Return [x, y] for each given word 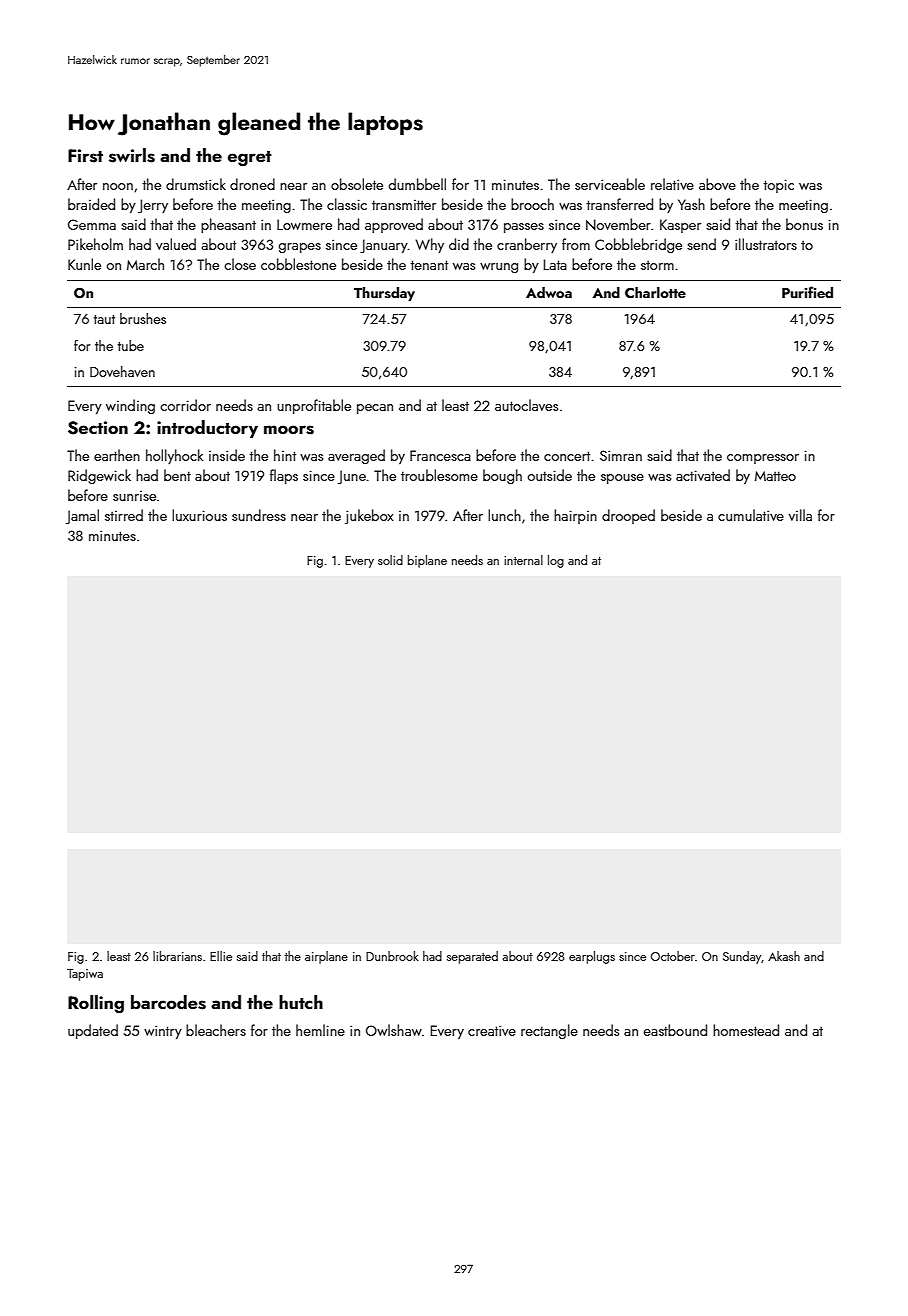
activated [703, 475]
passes [524, 228]
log [556, 561]
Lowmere [304, 224]
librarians [177, 956]
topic [778, 186]
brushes [143, 318]
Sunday [742, 957]
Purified [807, 292]
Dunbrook [392, 956]
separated [472, 957]
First [85, 156]
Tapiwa [85, 975]
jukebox [369, 516]
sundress [259, 515]
